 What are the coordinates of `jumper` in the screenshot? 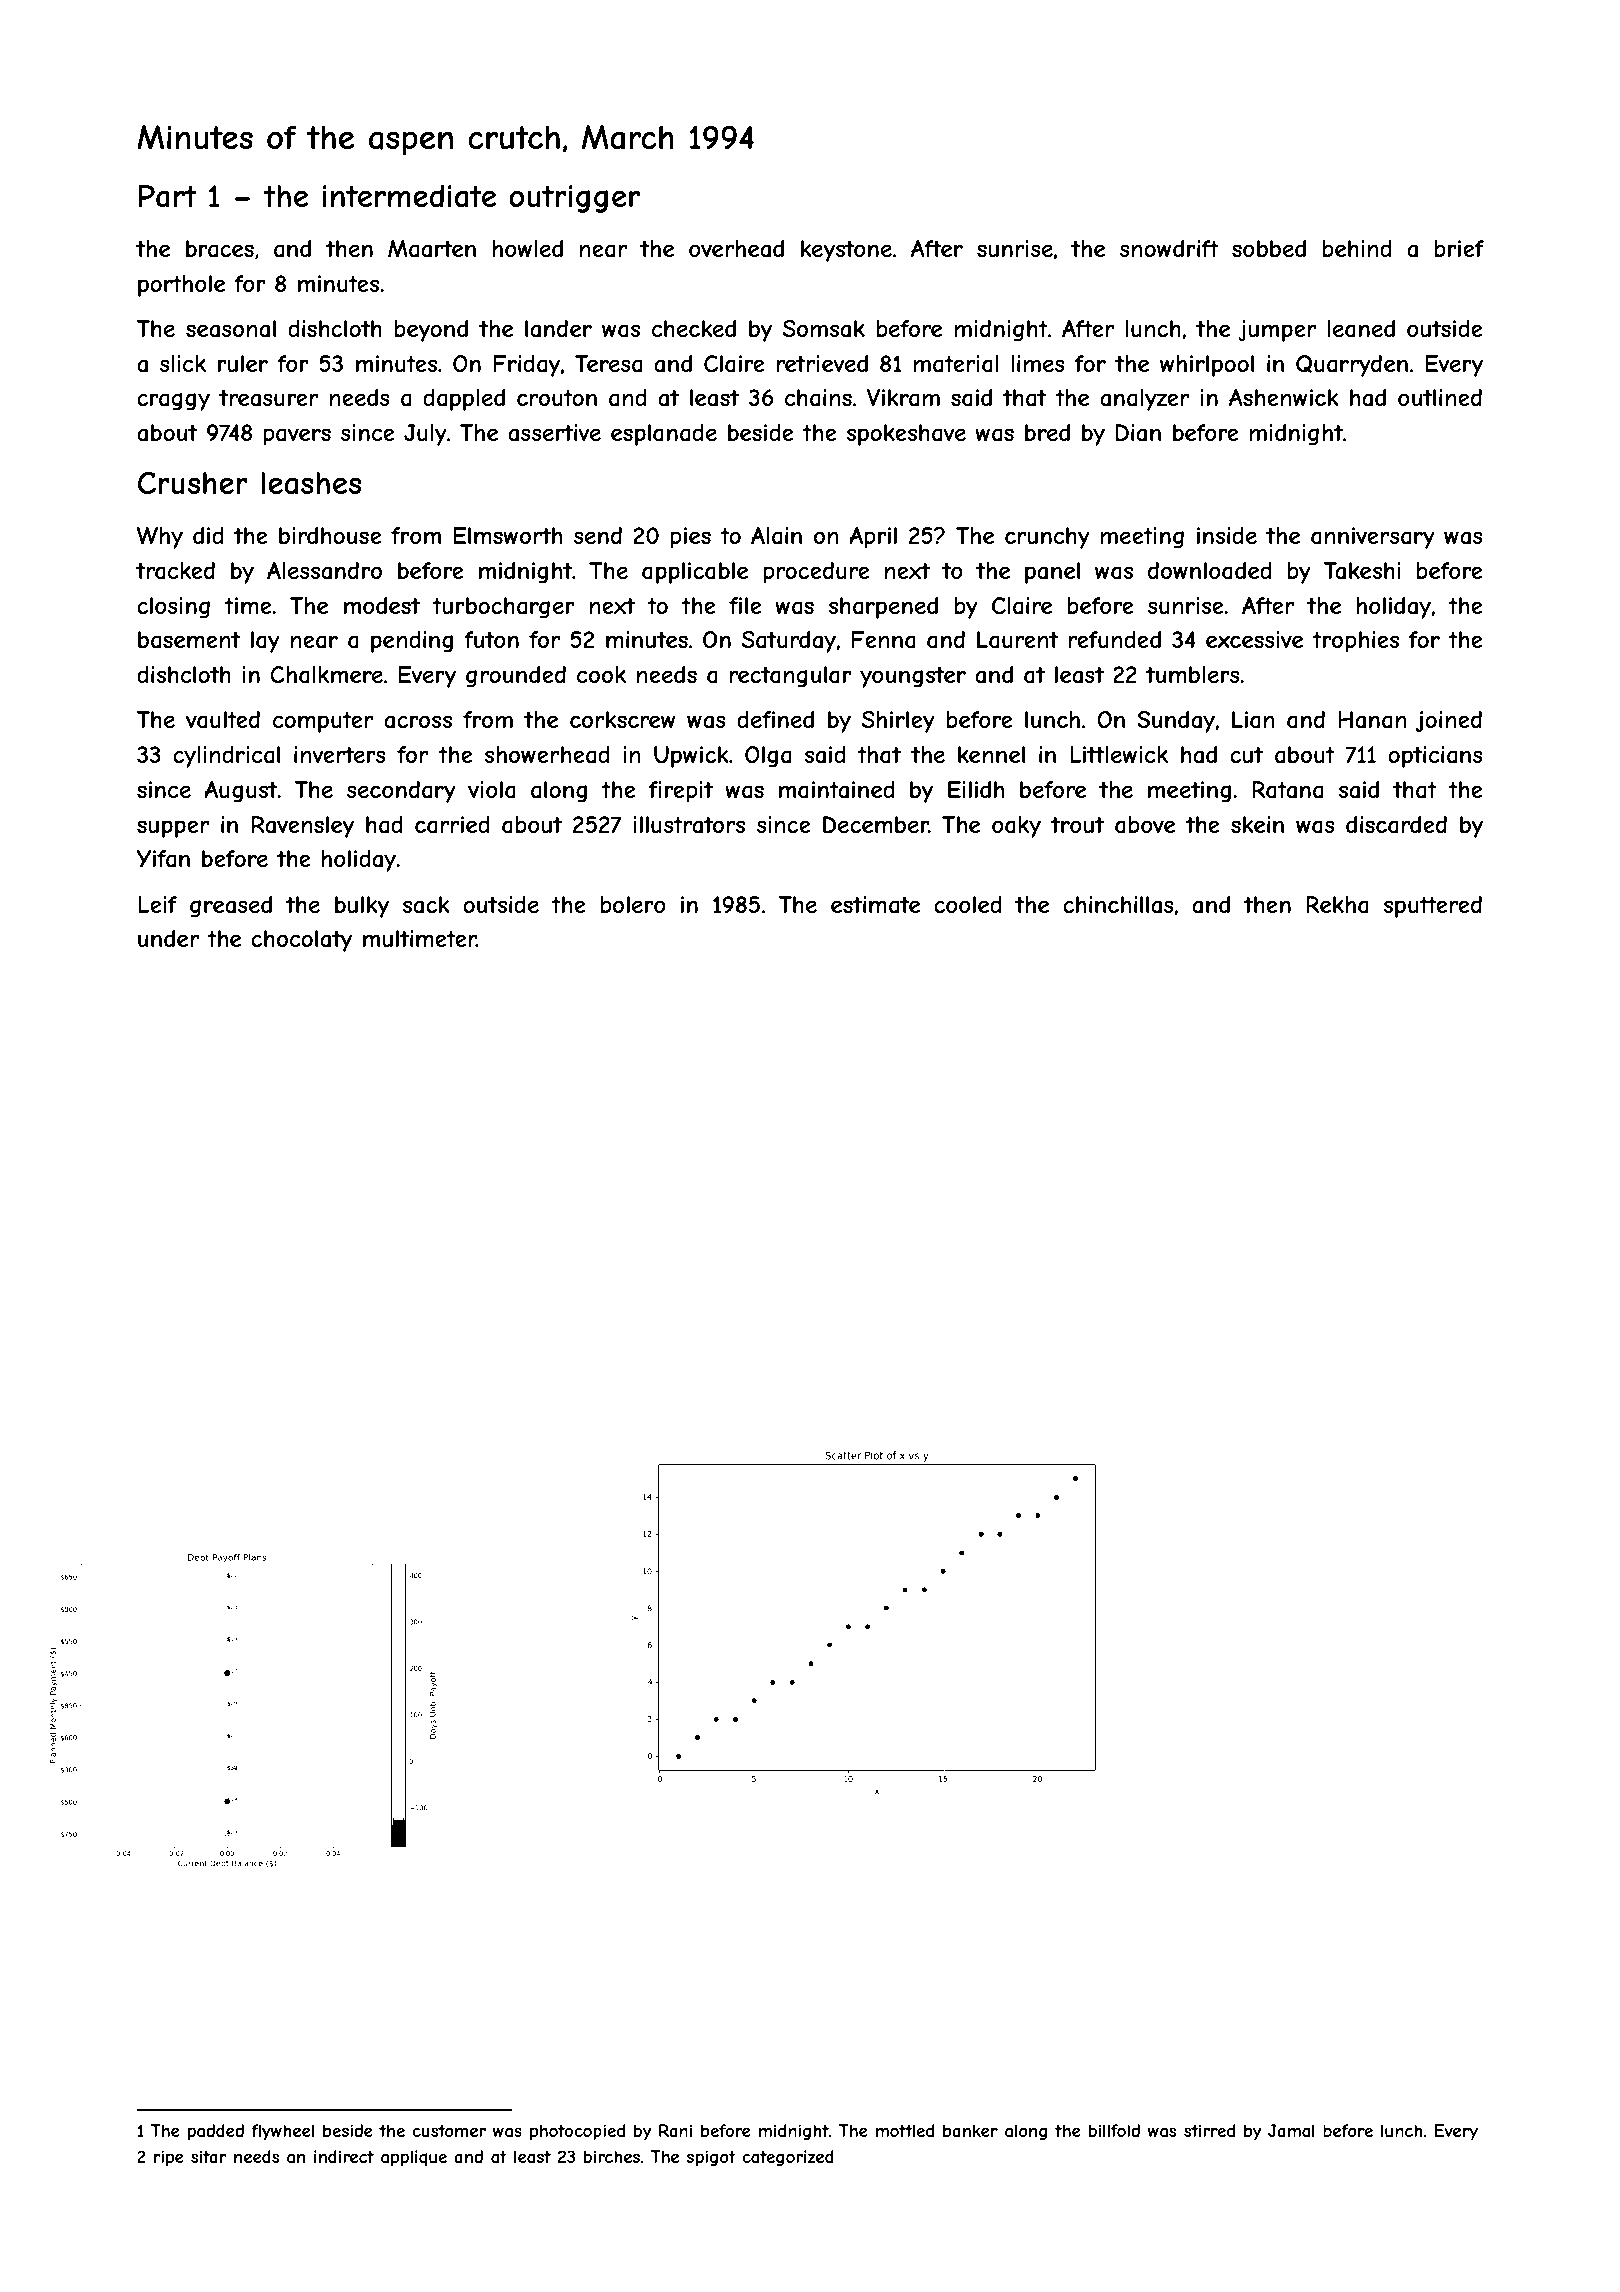 It's located at (1277, 331).
